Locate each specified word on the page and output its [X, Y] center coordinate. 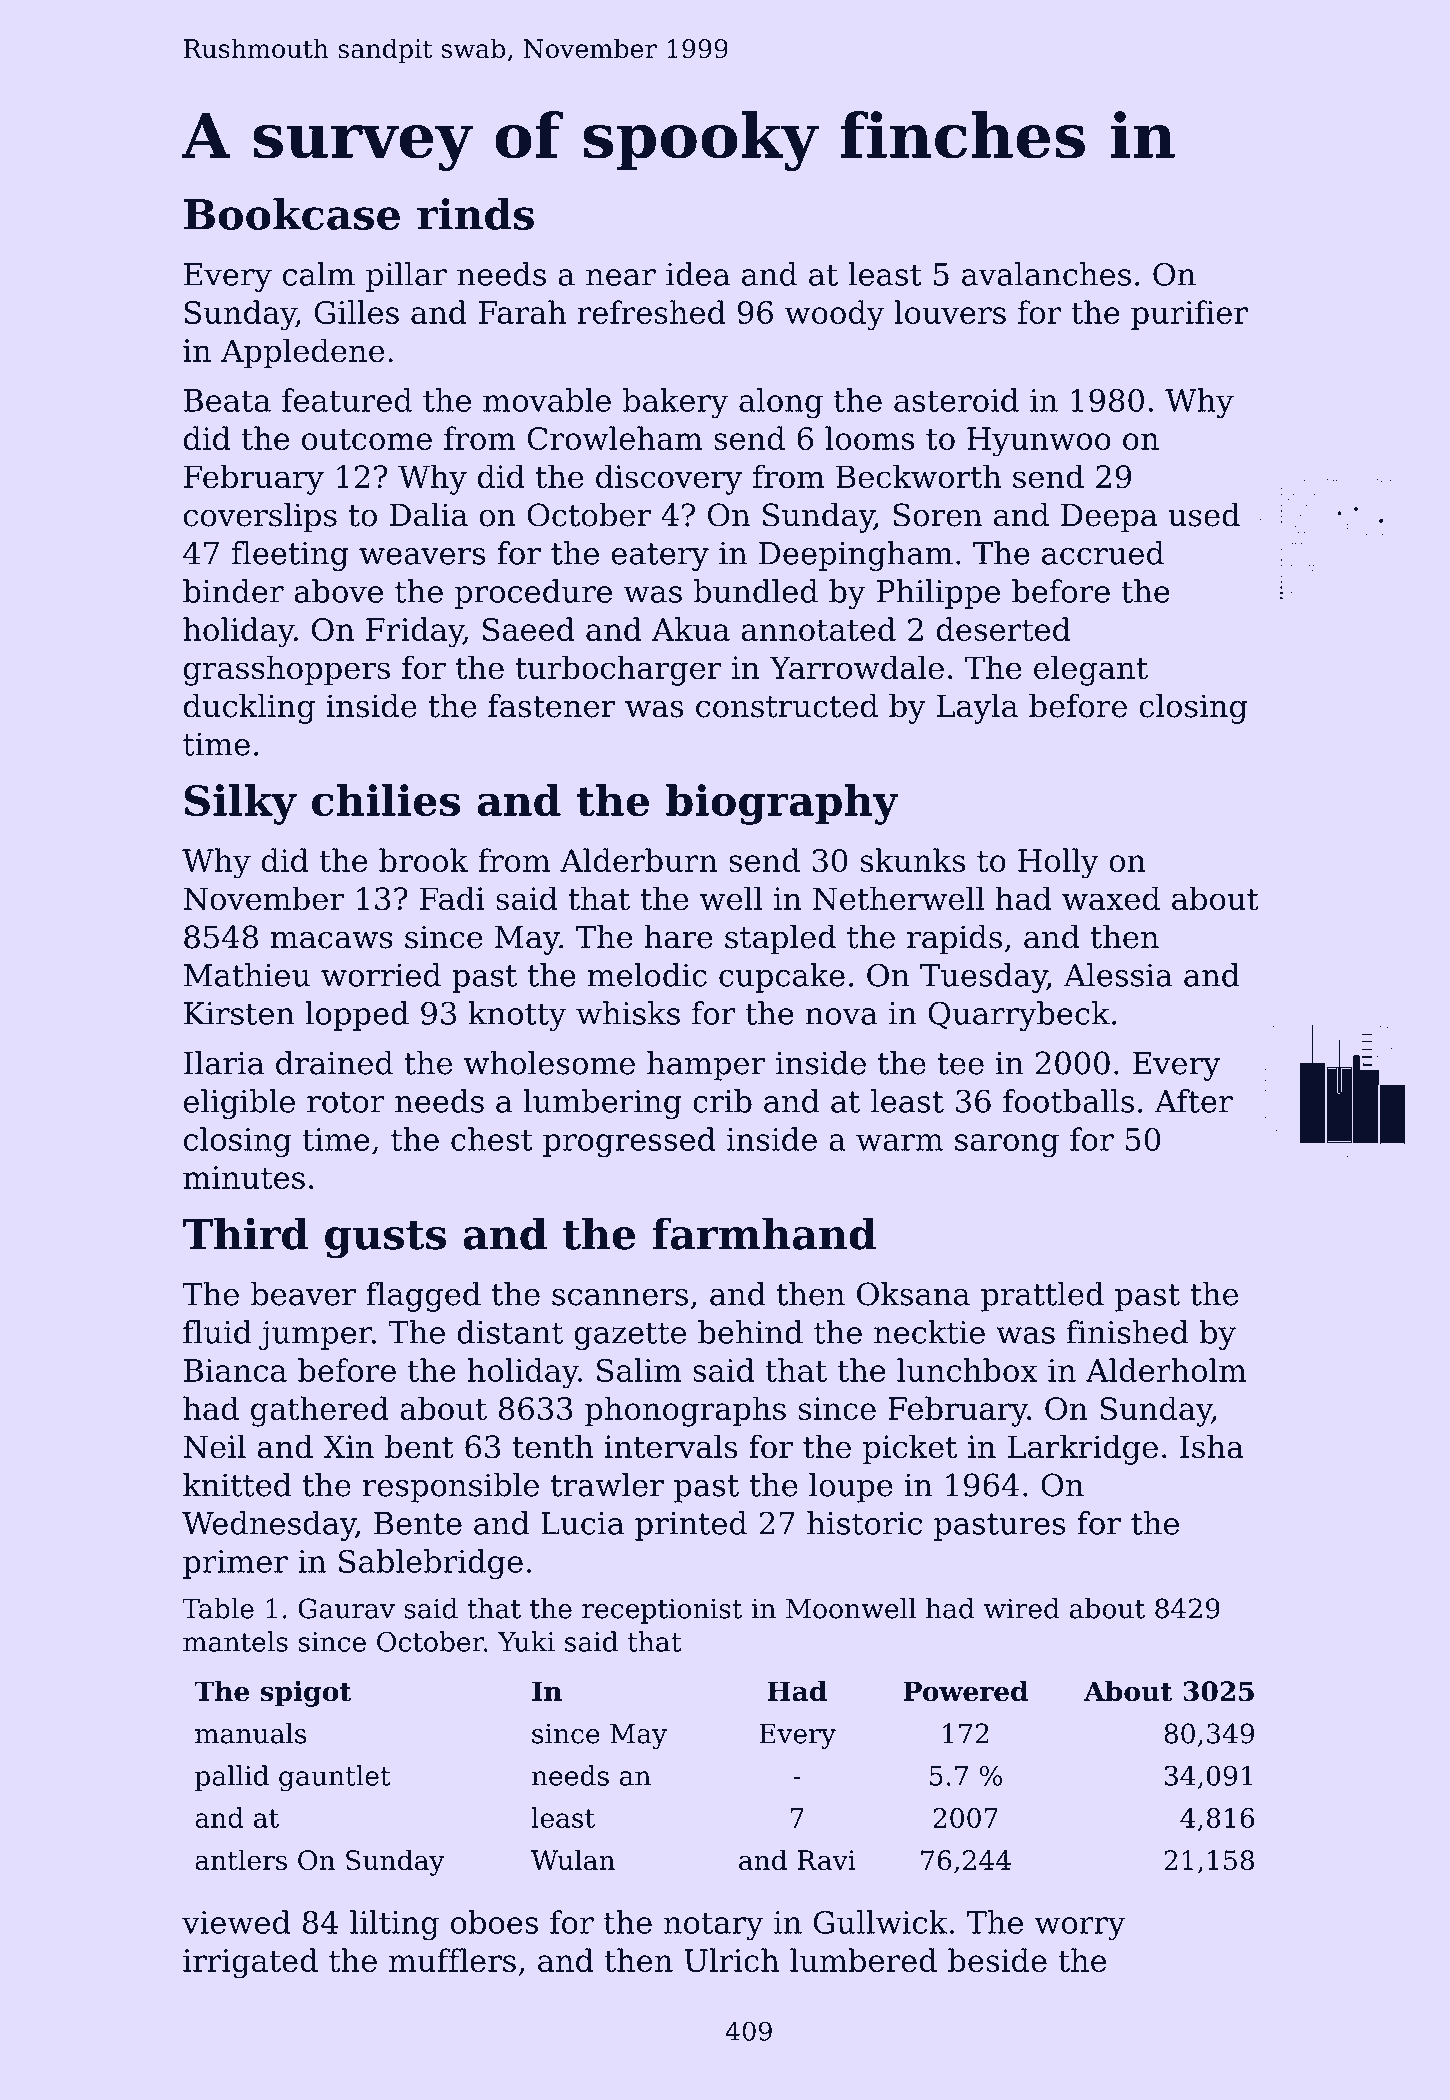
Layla [977, 709]
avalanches [1046, 274]
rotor [346, 1102]
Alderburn [638, 860]
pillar [406, 277]
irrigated [250, 1963]
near [621, 277]
